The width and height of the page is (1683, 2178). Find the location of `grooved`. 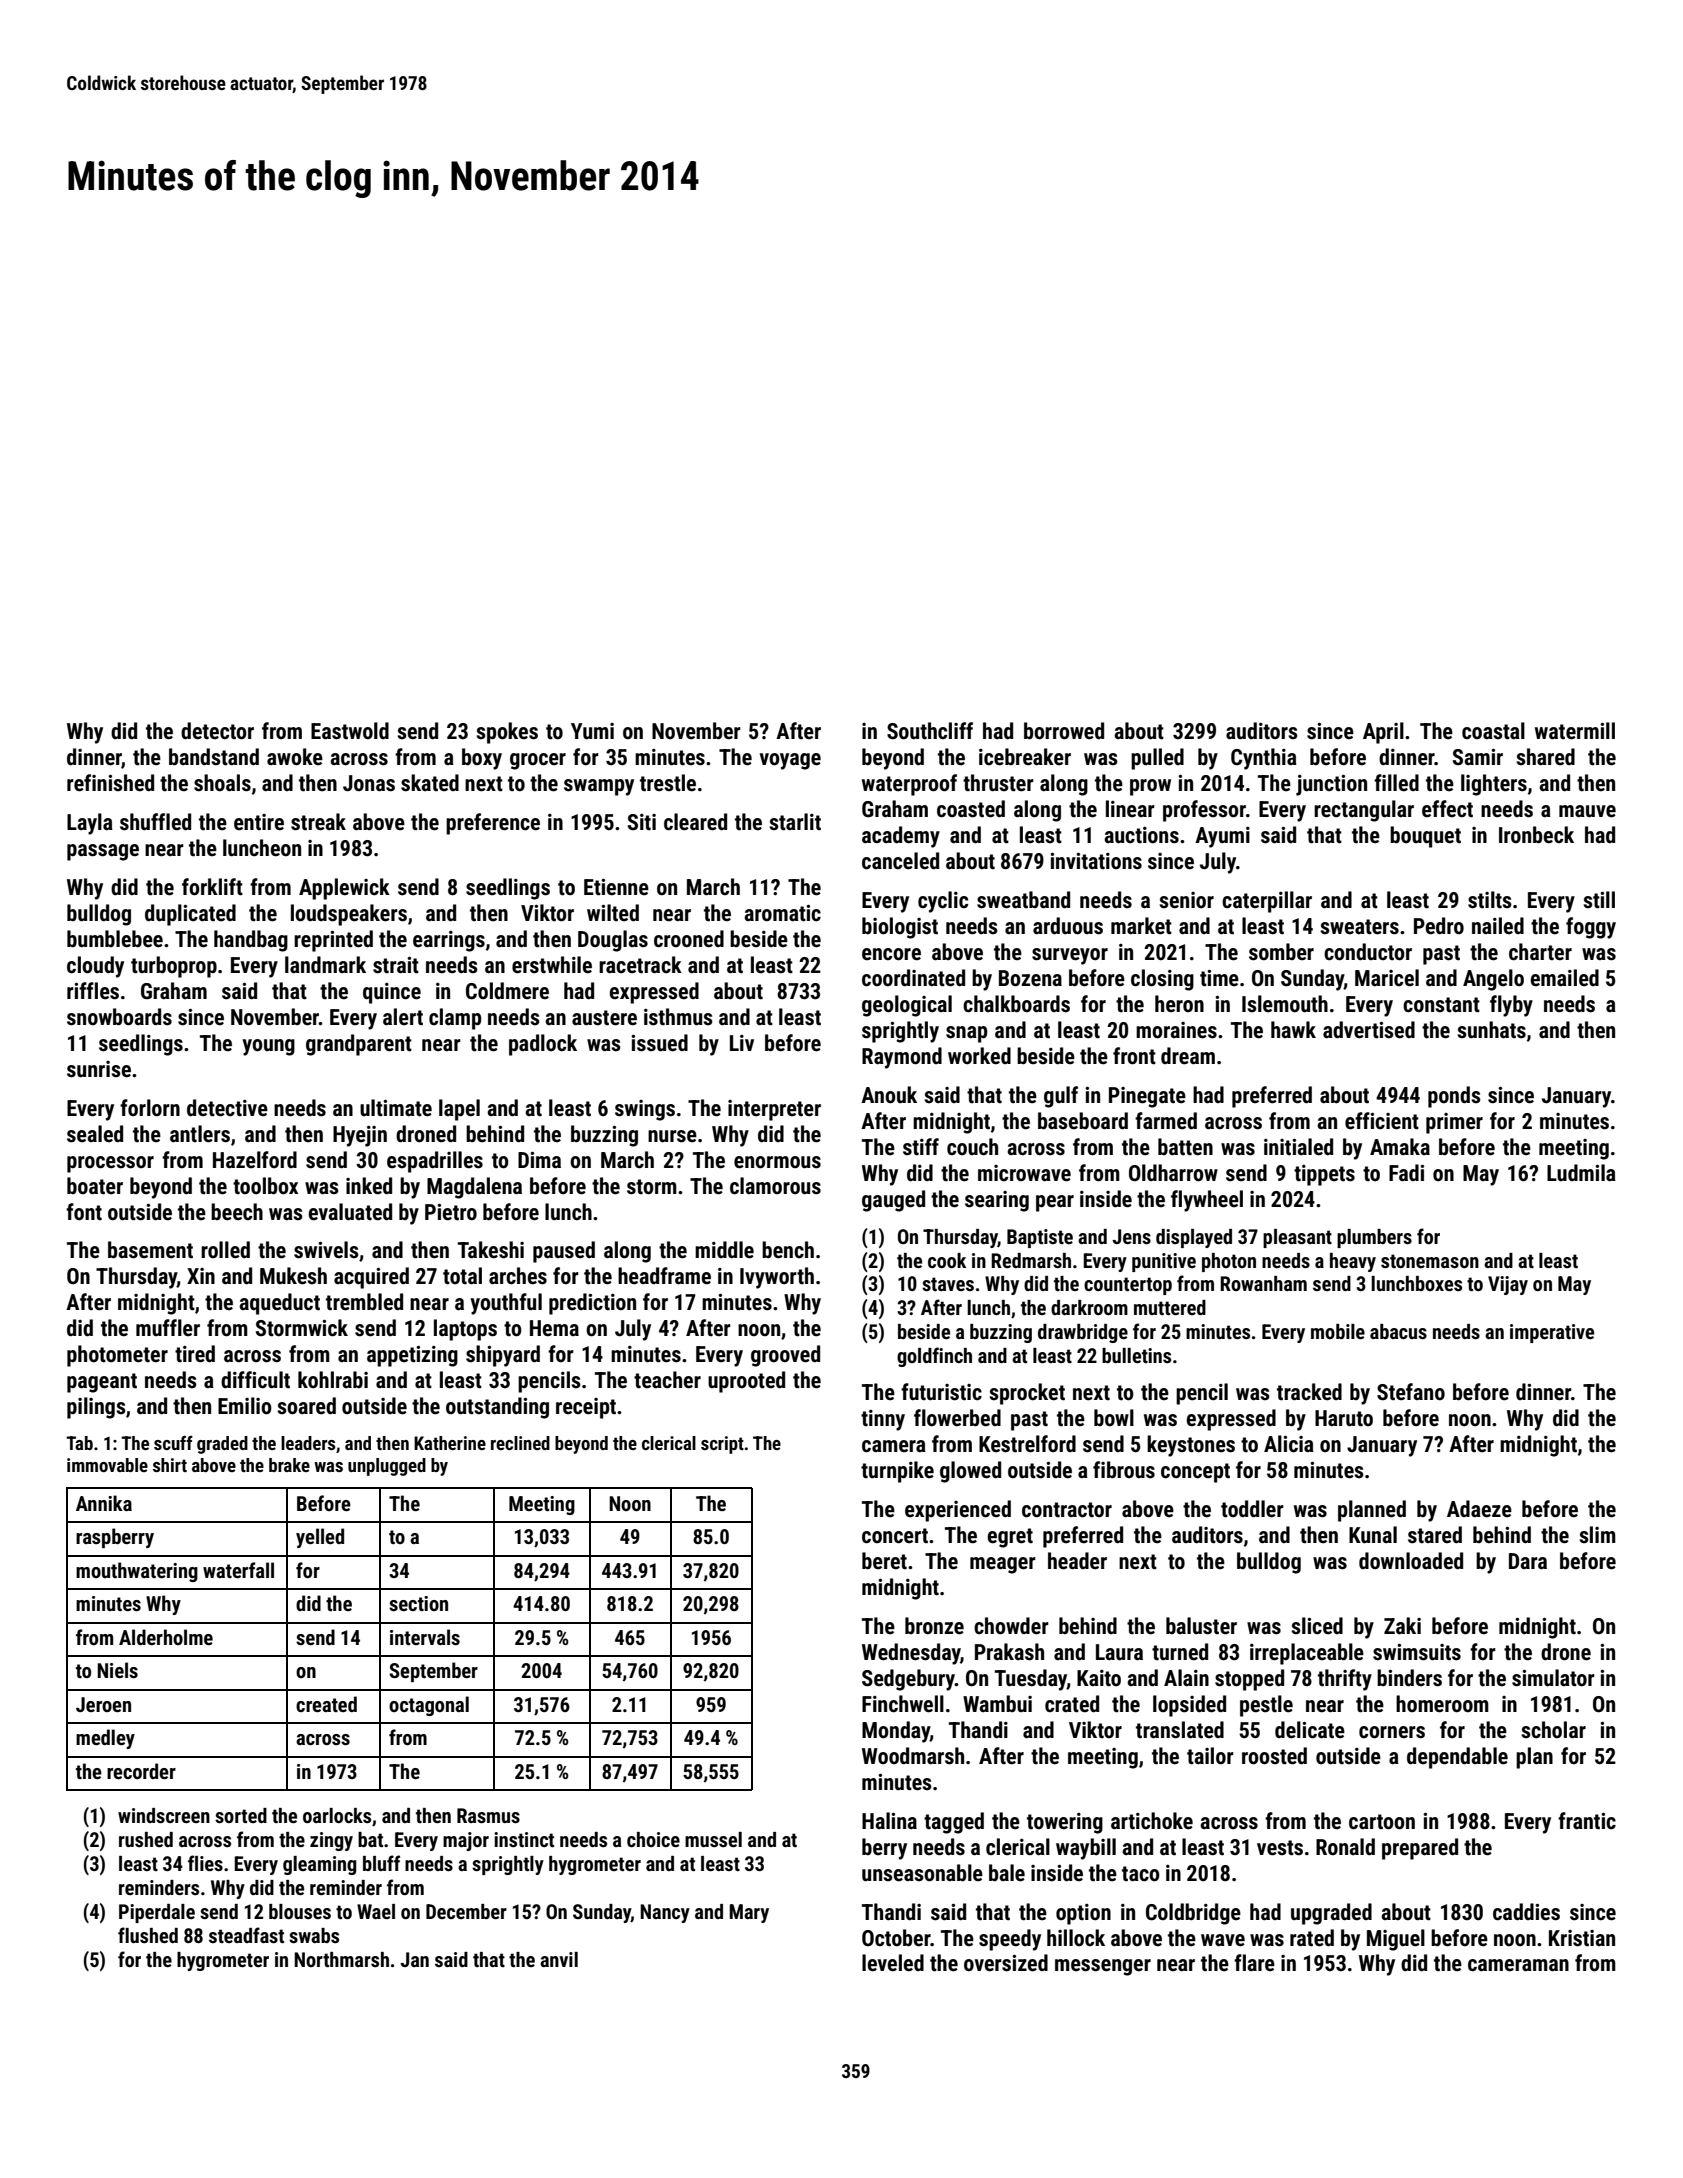

grooved is located at coordinates (785, 1356).
